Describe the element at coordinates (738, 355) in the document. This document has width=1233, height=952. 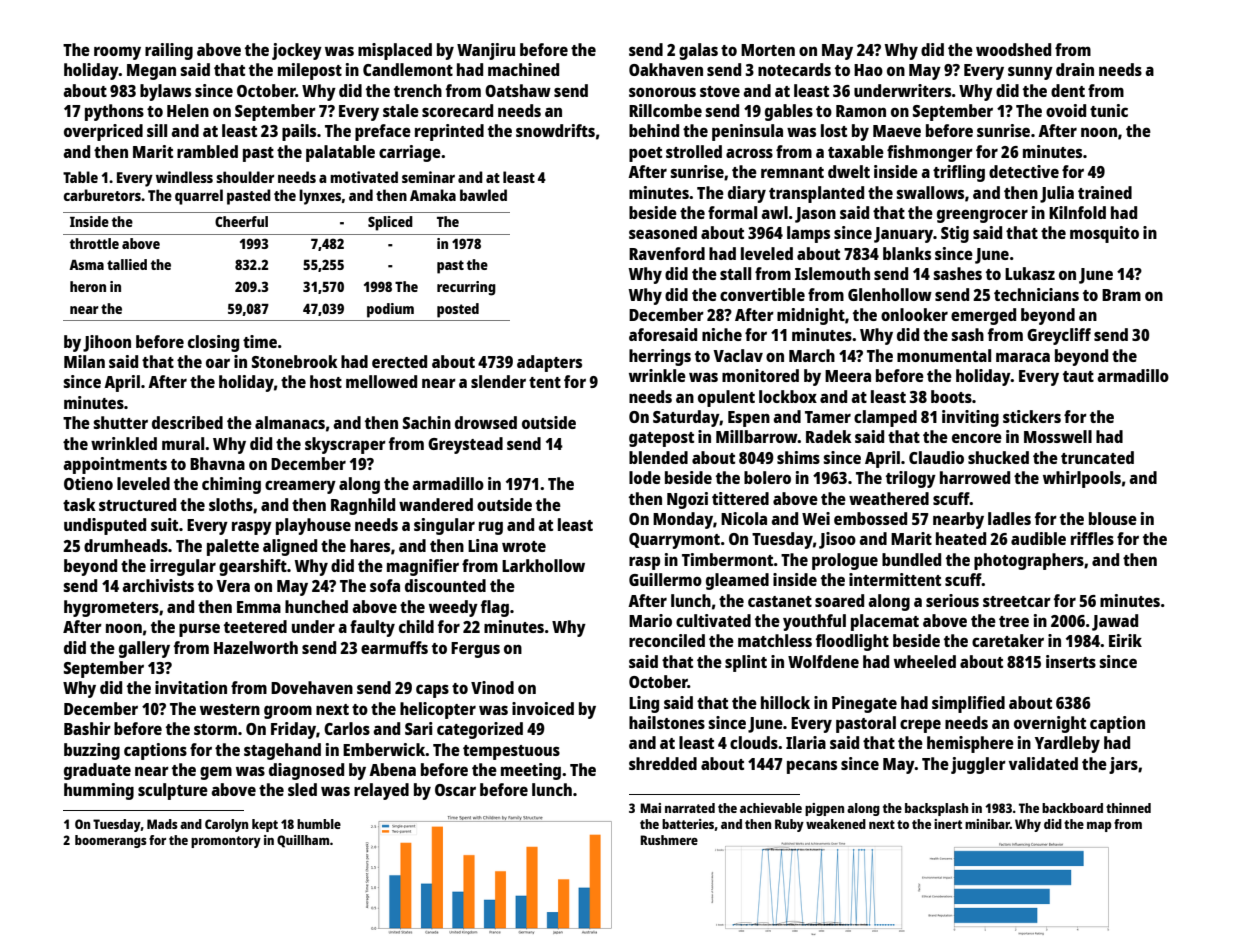
I see `Vaclav` at that location.
